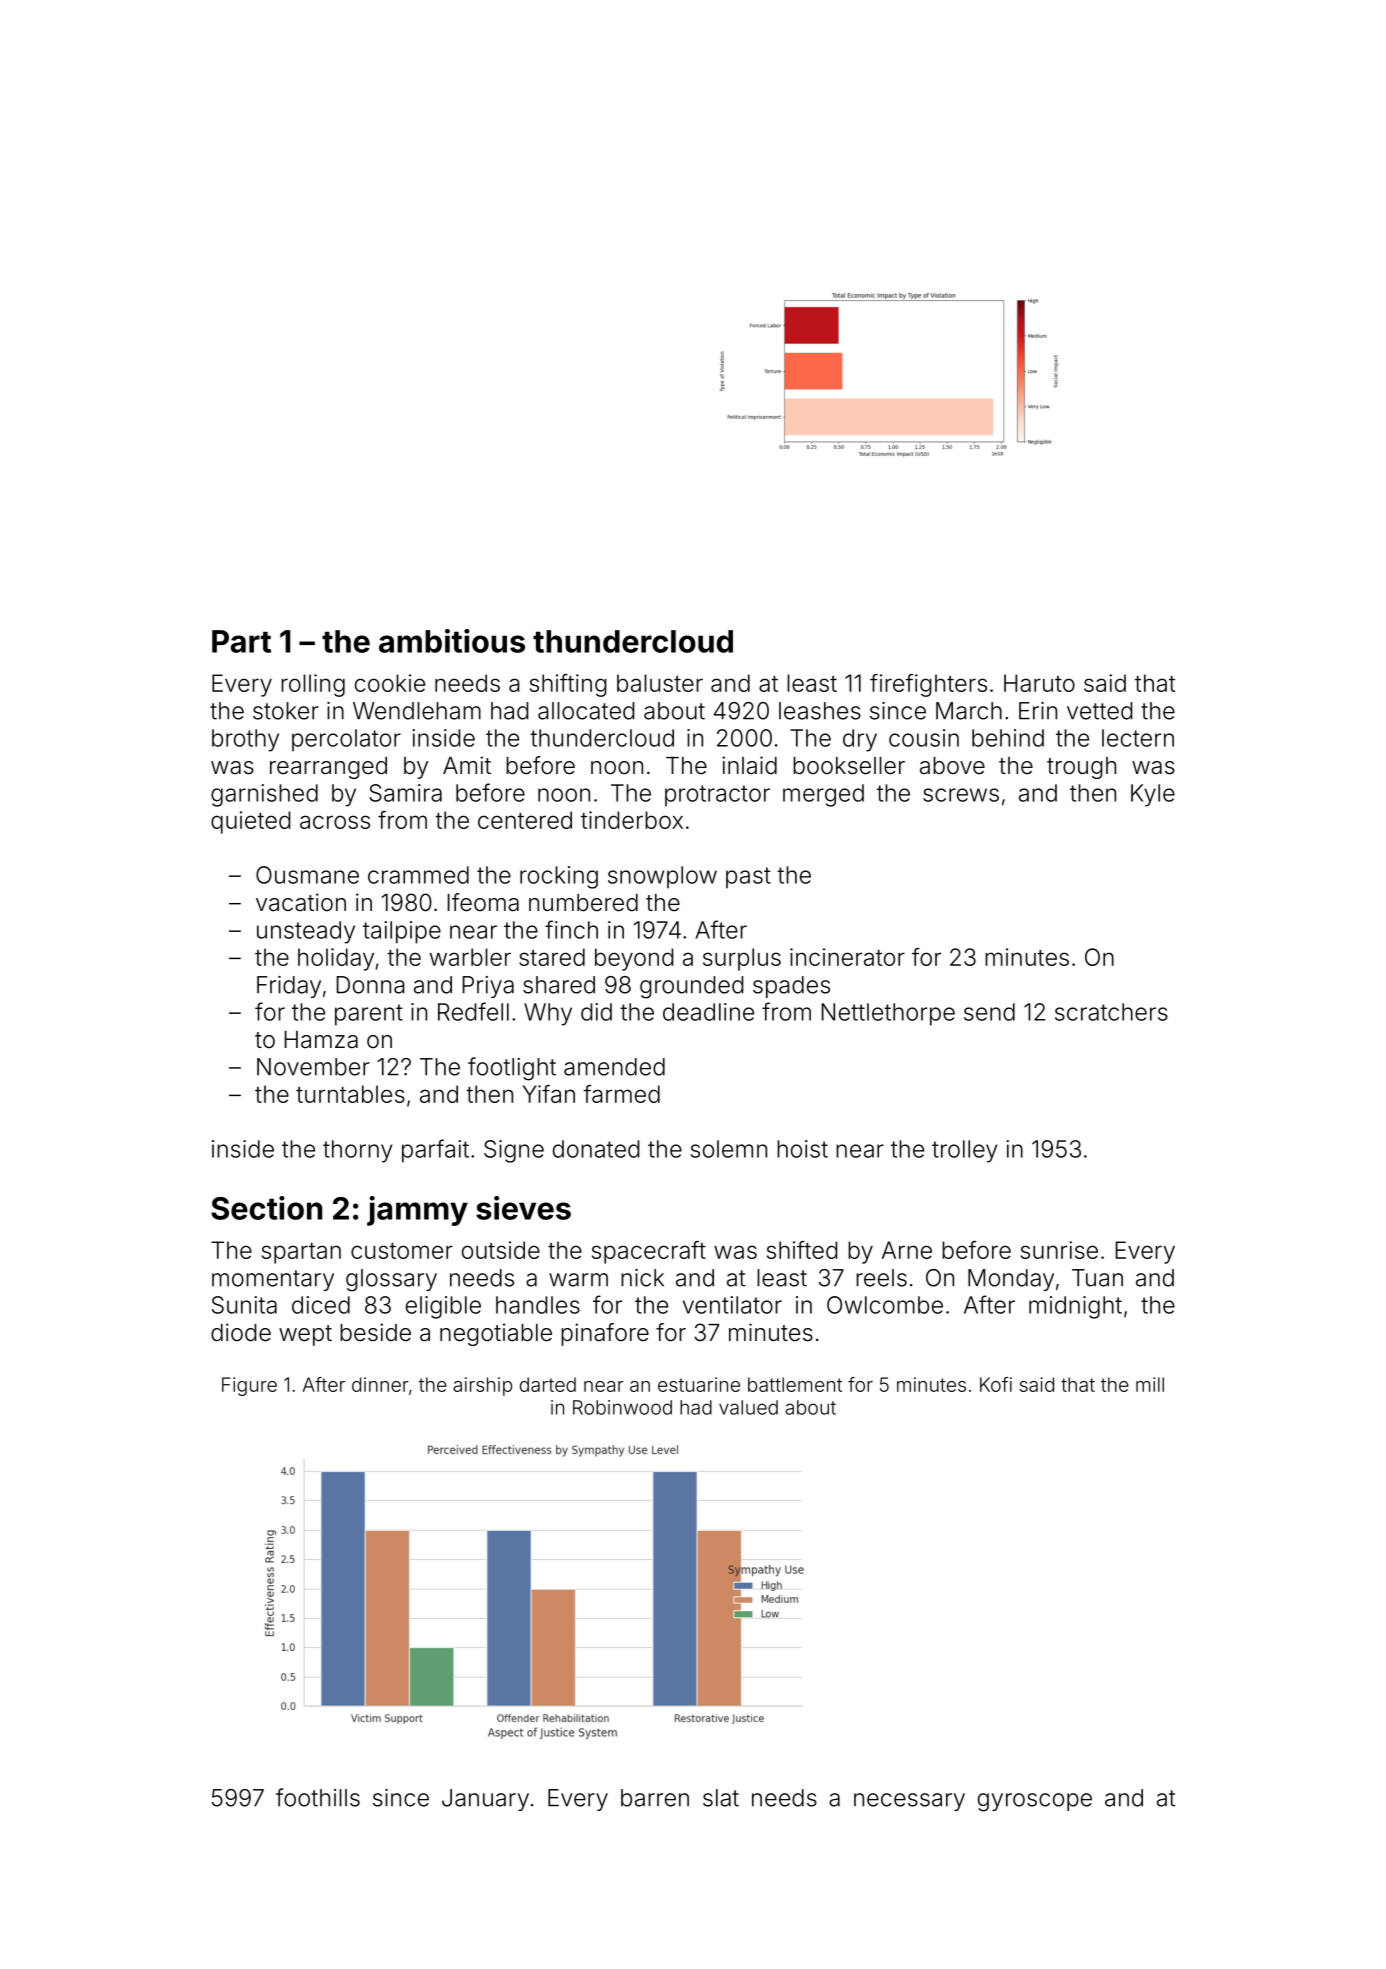  I want to click on Figure, so click(249, 1386).
